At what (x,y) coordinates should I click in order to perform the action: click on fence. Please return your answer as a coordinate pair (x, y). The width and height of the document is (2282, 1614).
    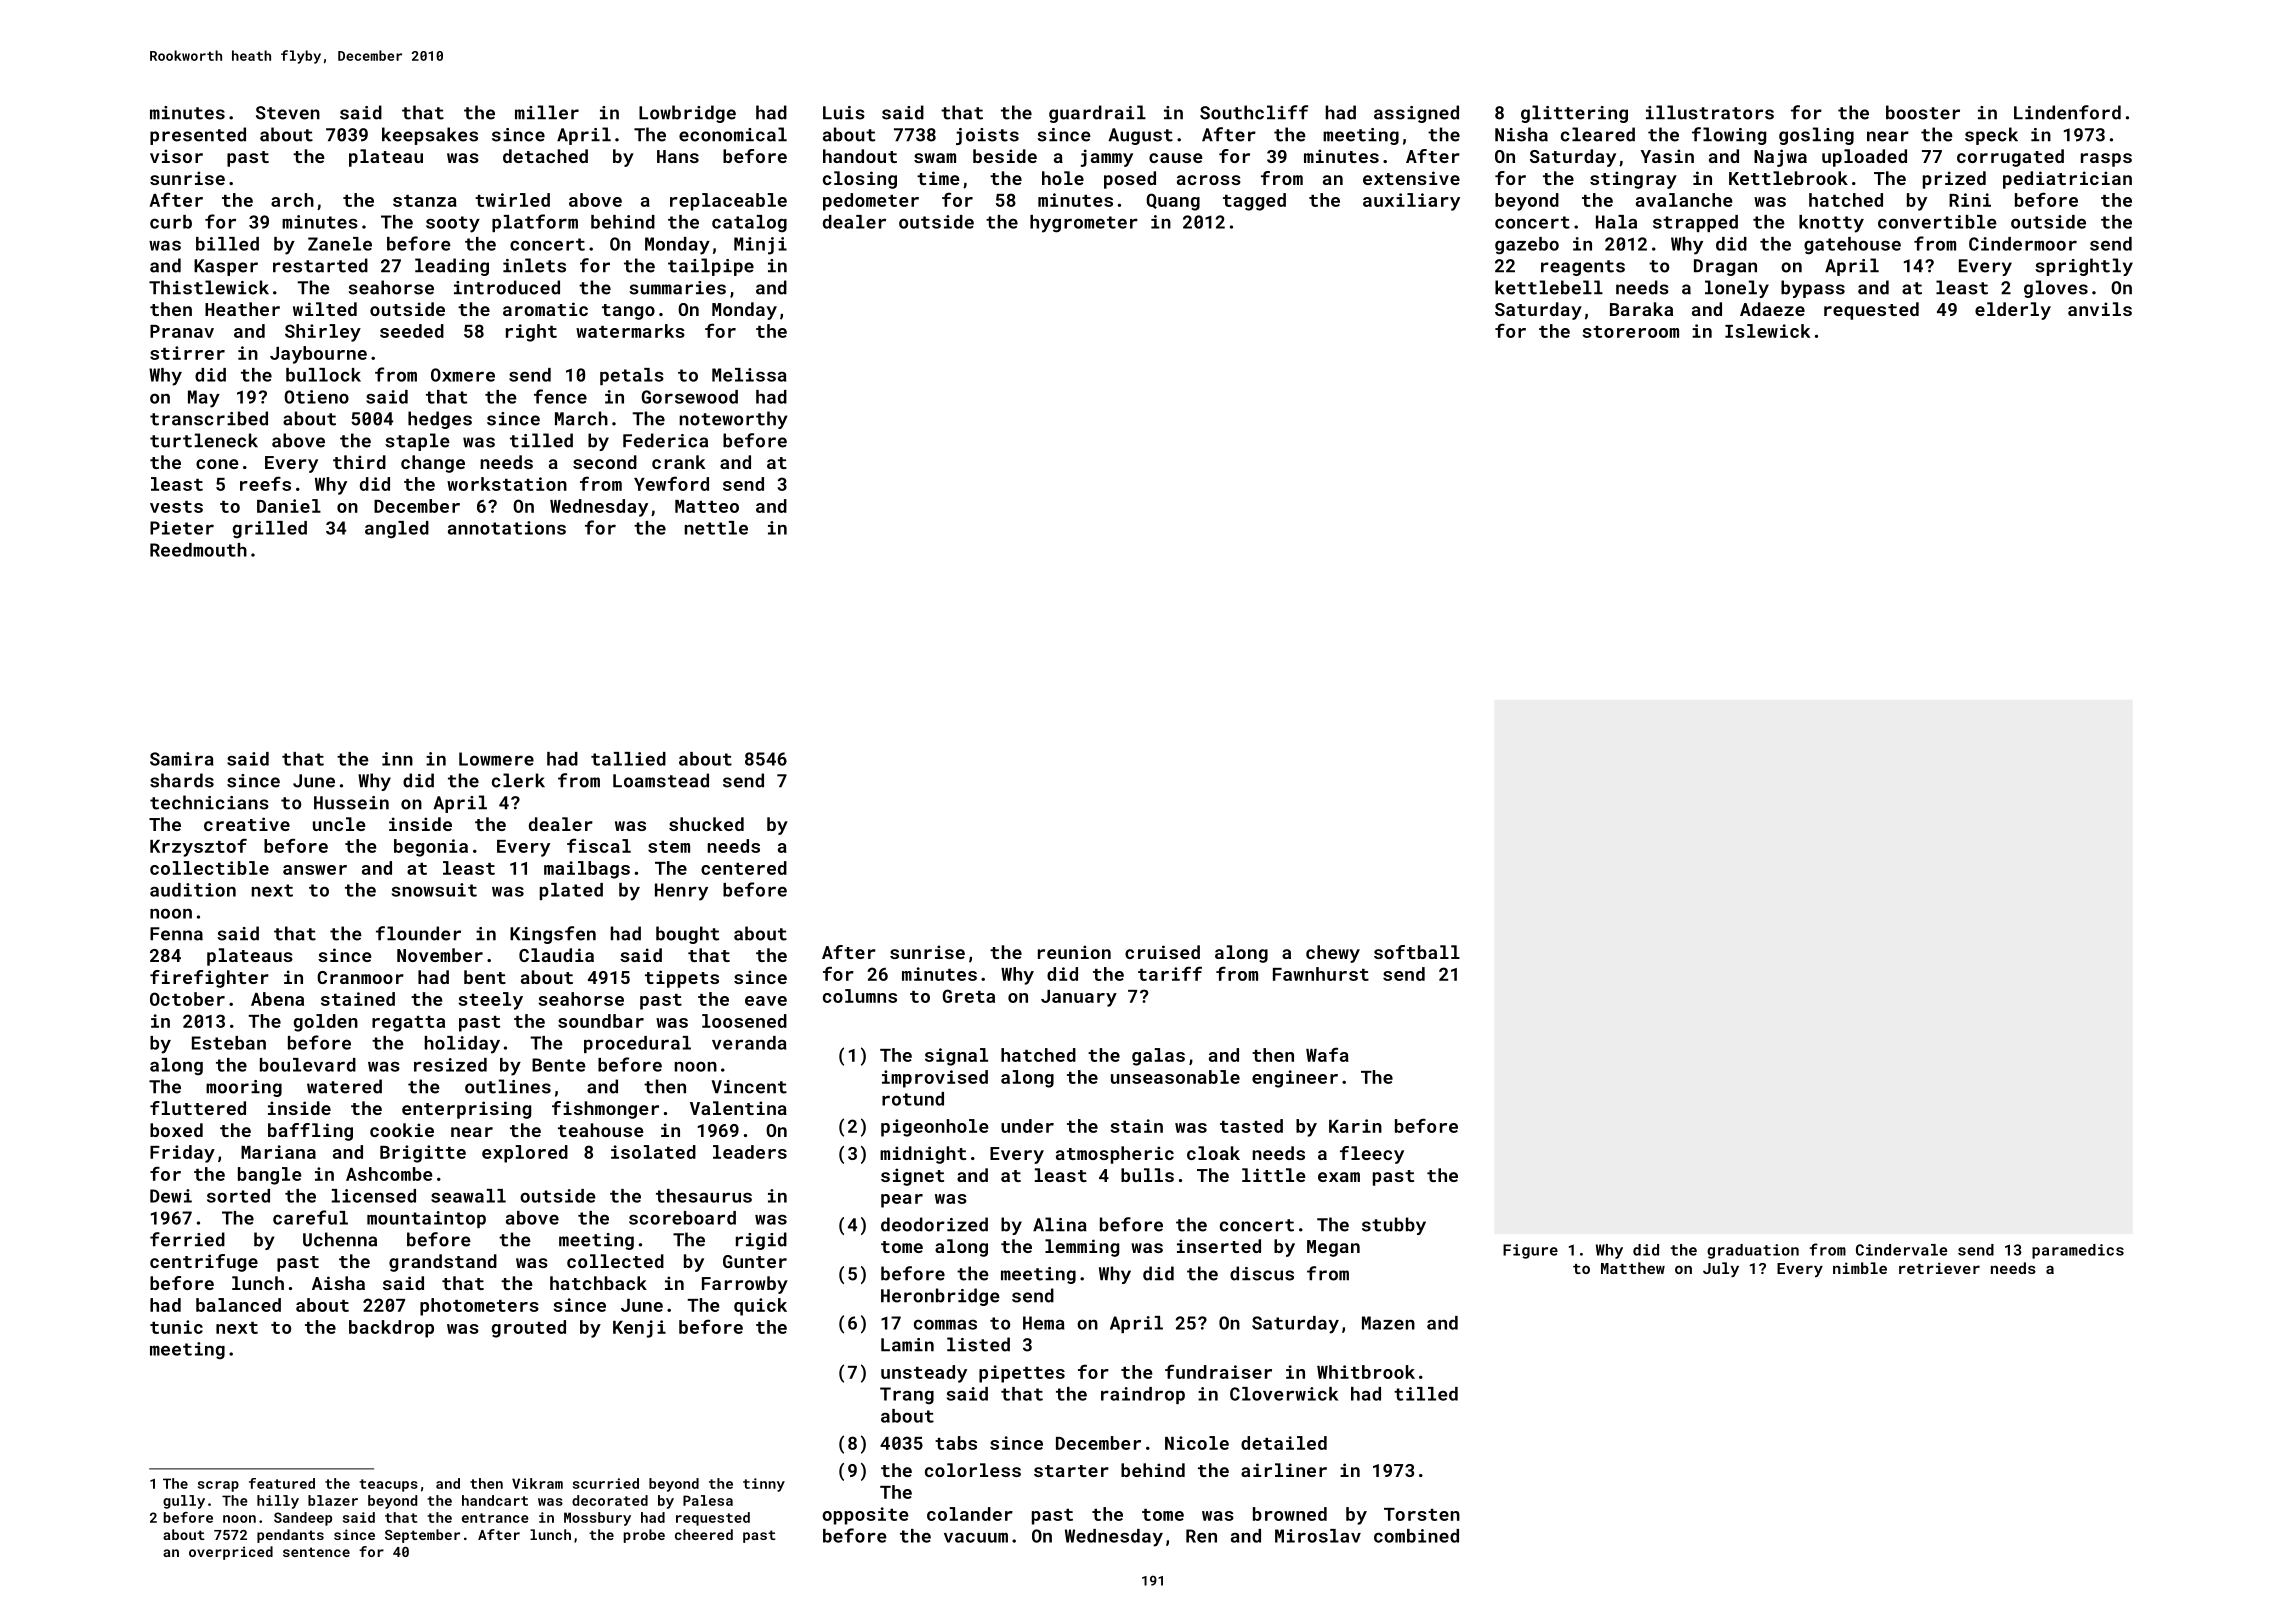
    Looking at the image, I should click on (560, 396).
